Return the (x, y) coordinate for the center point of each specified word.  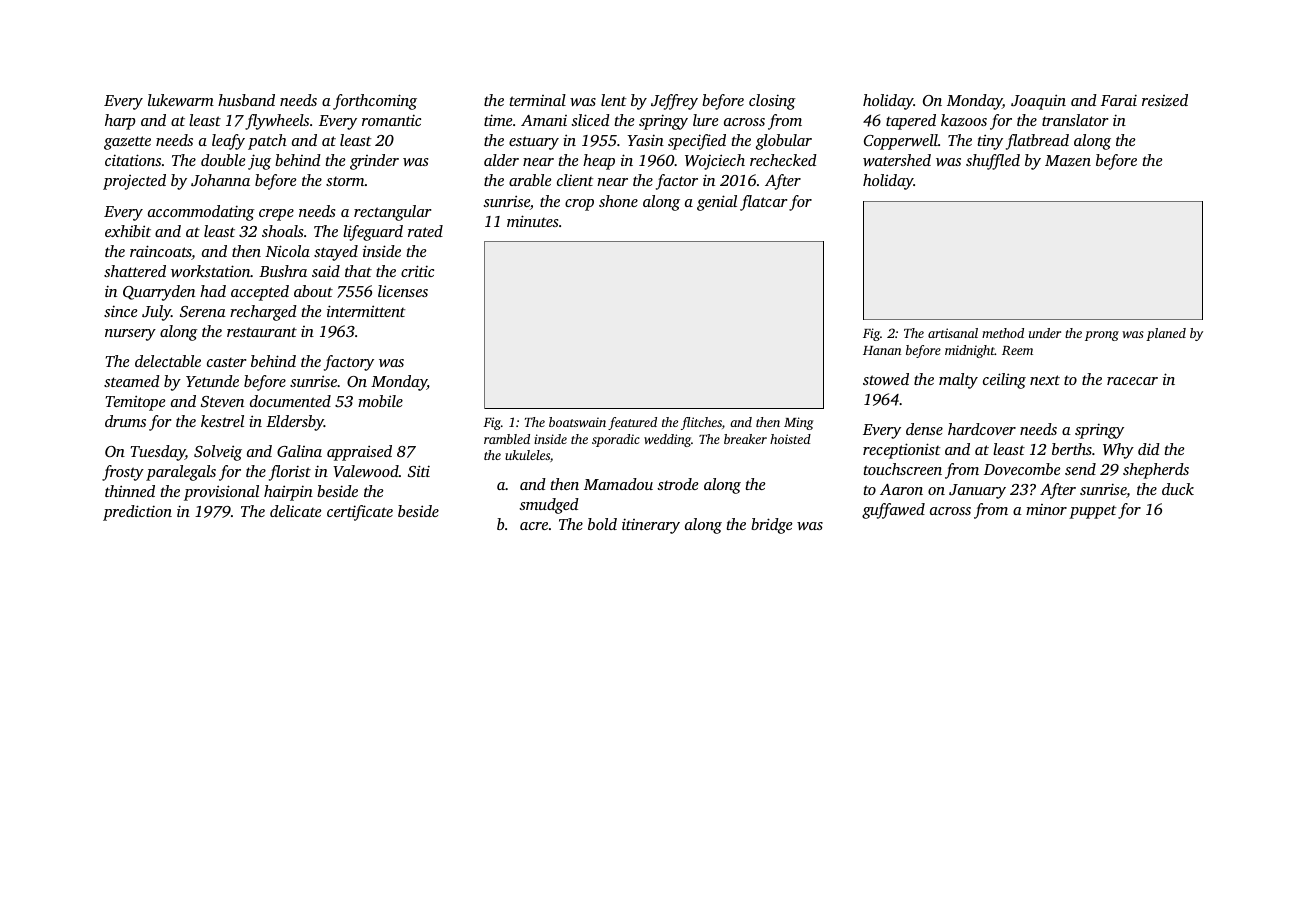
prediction (137, 513)
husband (246, 100)
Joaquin (1038, 102)
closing (772, 102)
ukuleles (527, 455)
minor (1046, 509)
